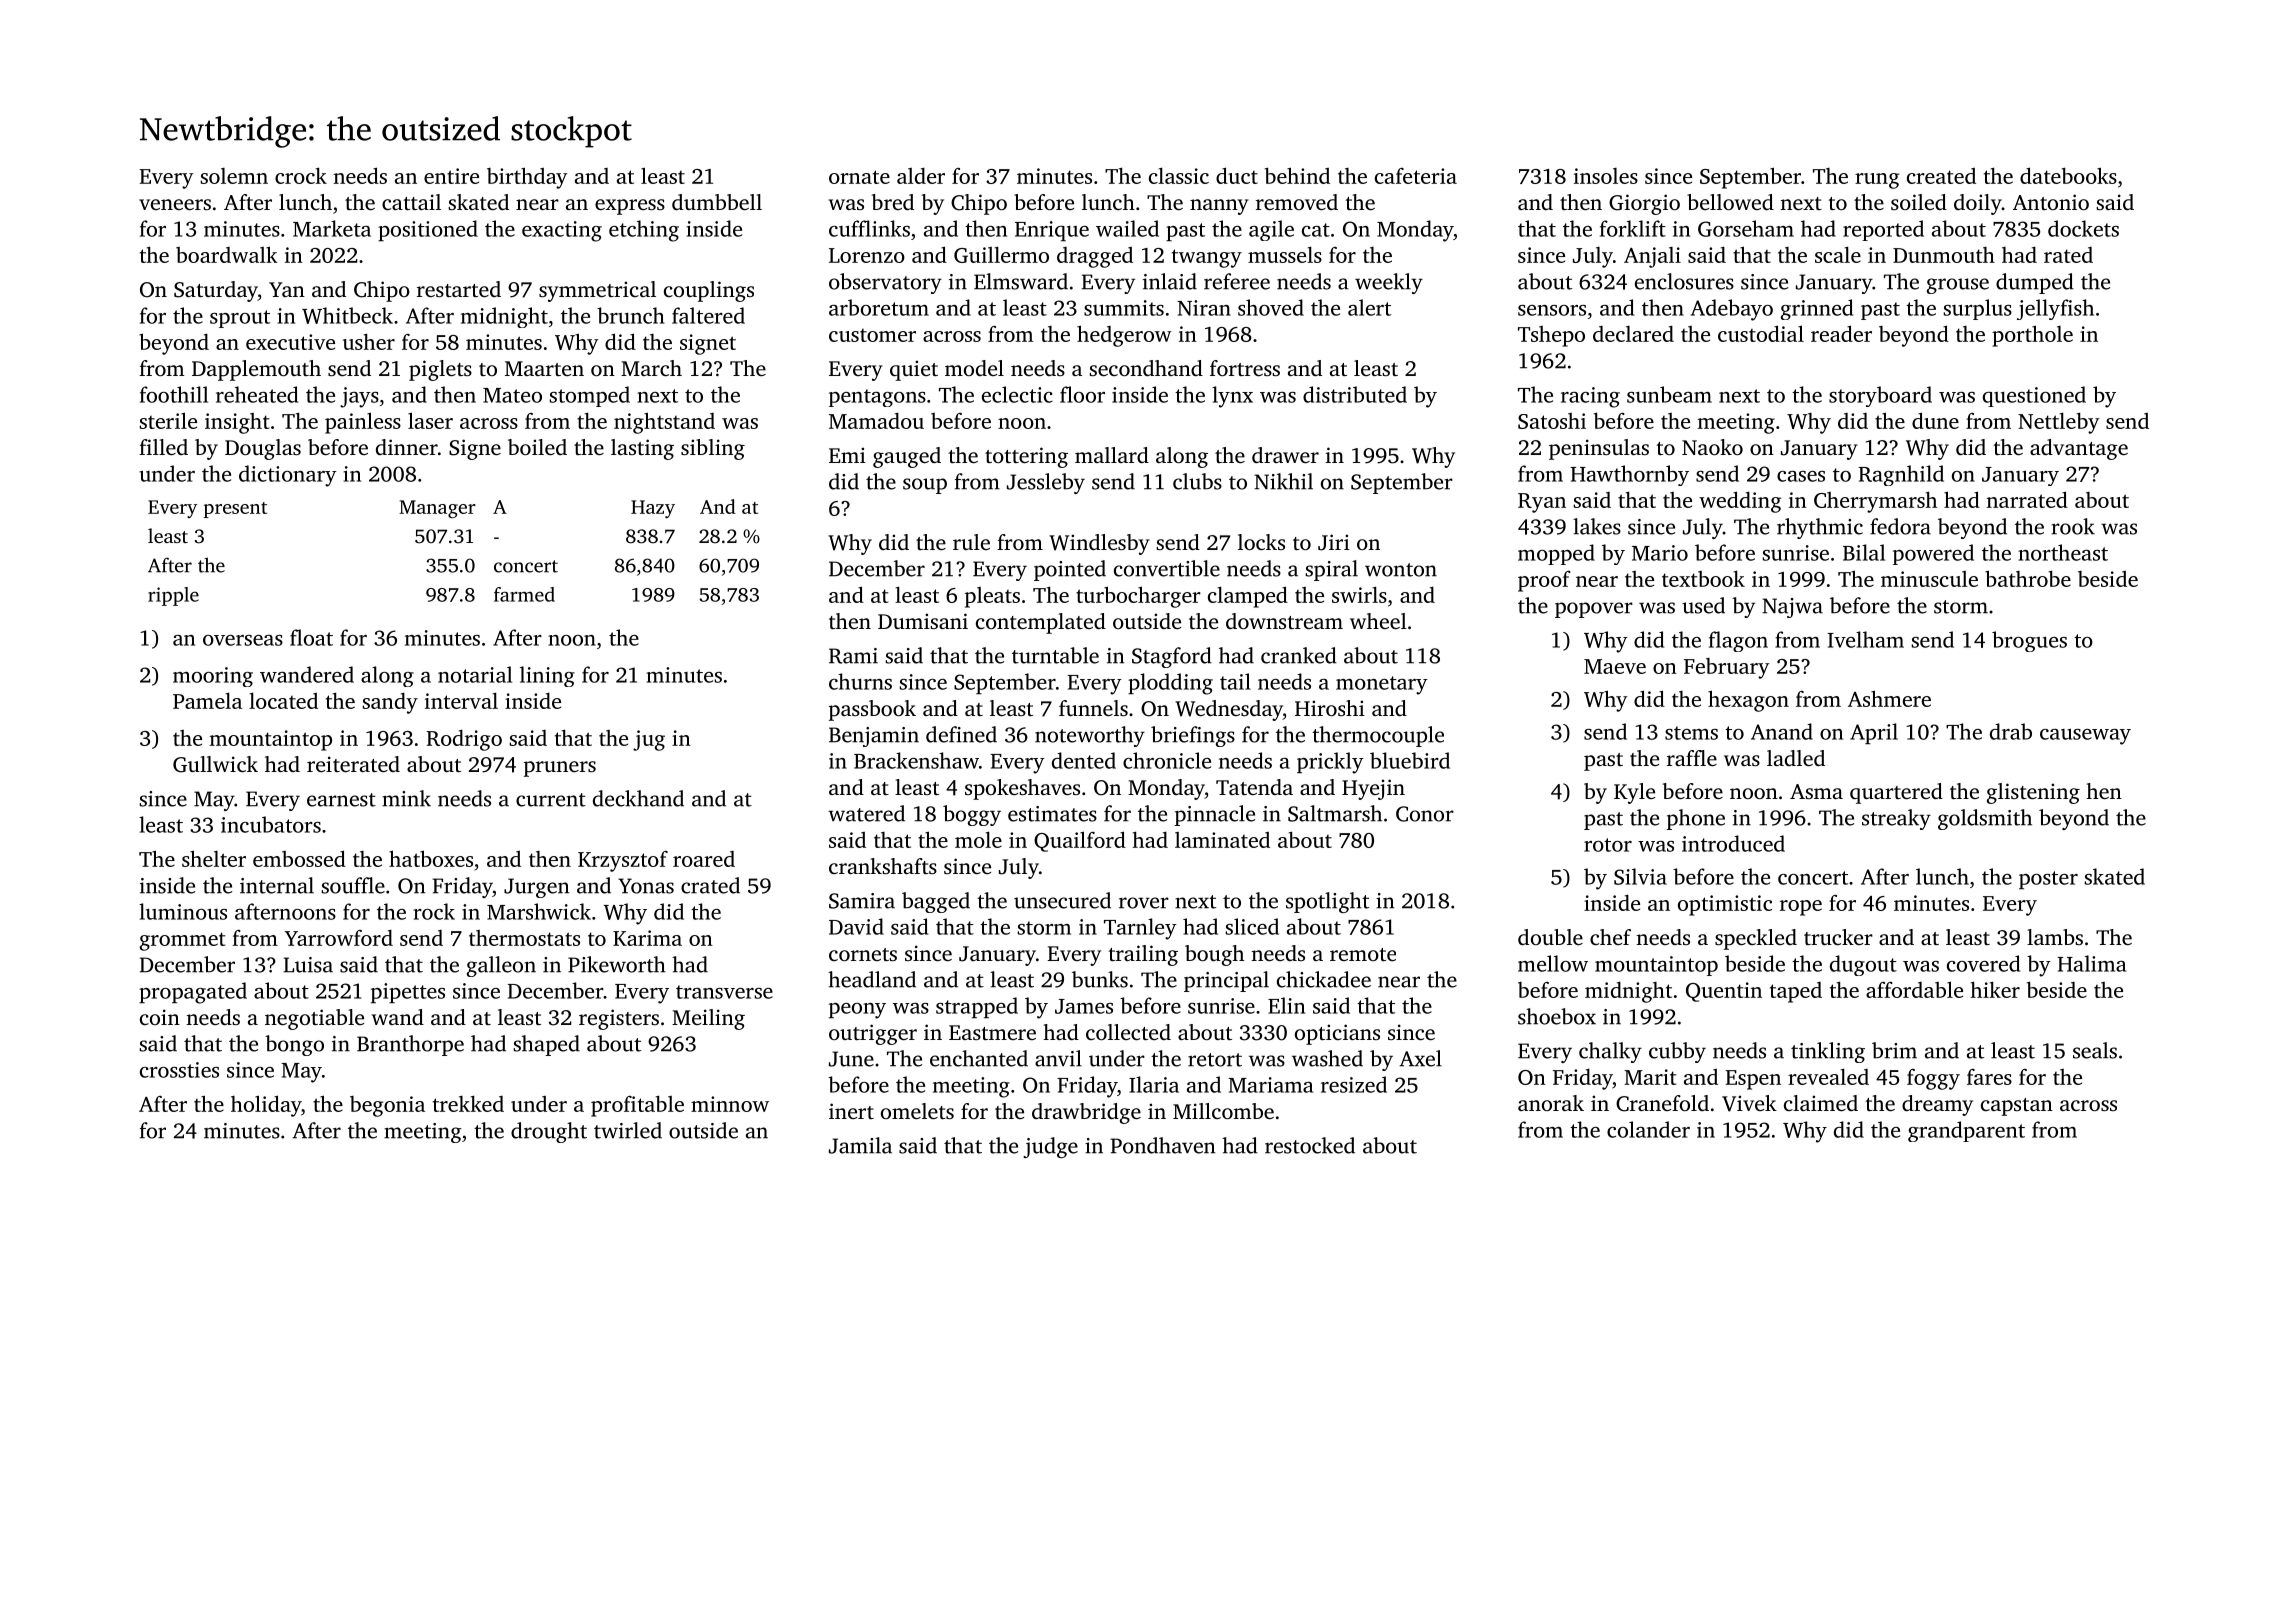  What do you see at coordinates (1941, 176) in the screenshot?
I see `created` at bounding box center [1941, 176].
